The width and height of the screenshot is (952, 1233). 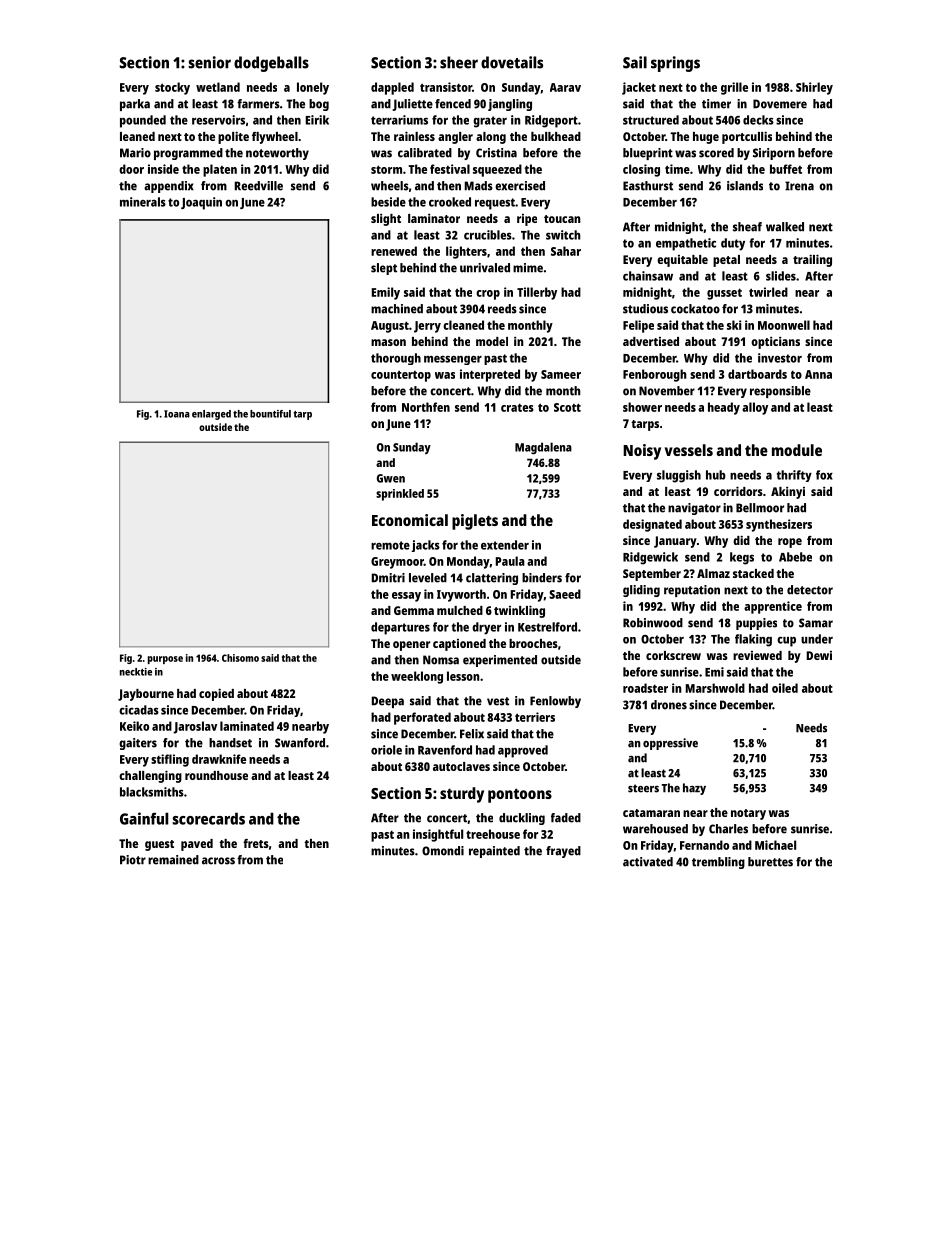 I want to click on Ioana, so click(x=177, y=414).
